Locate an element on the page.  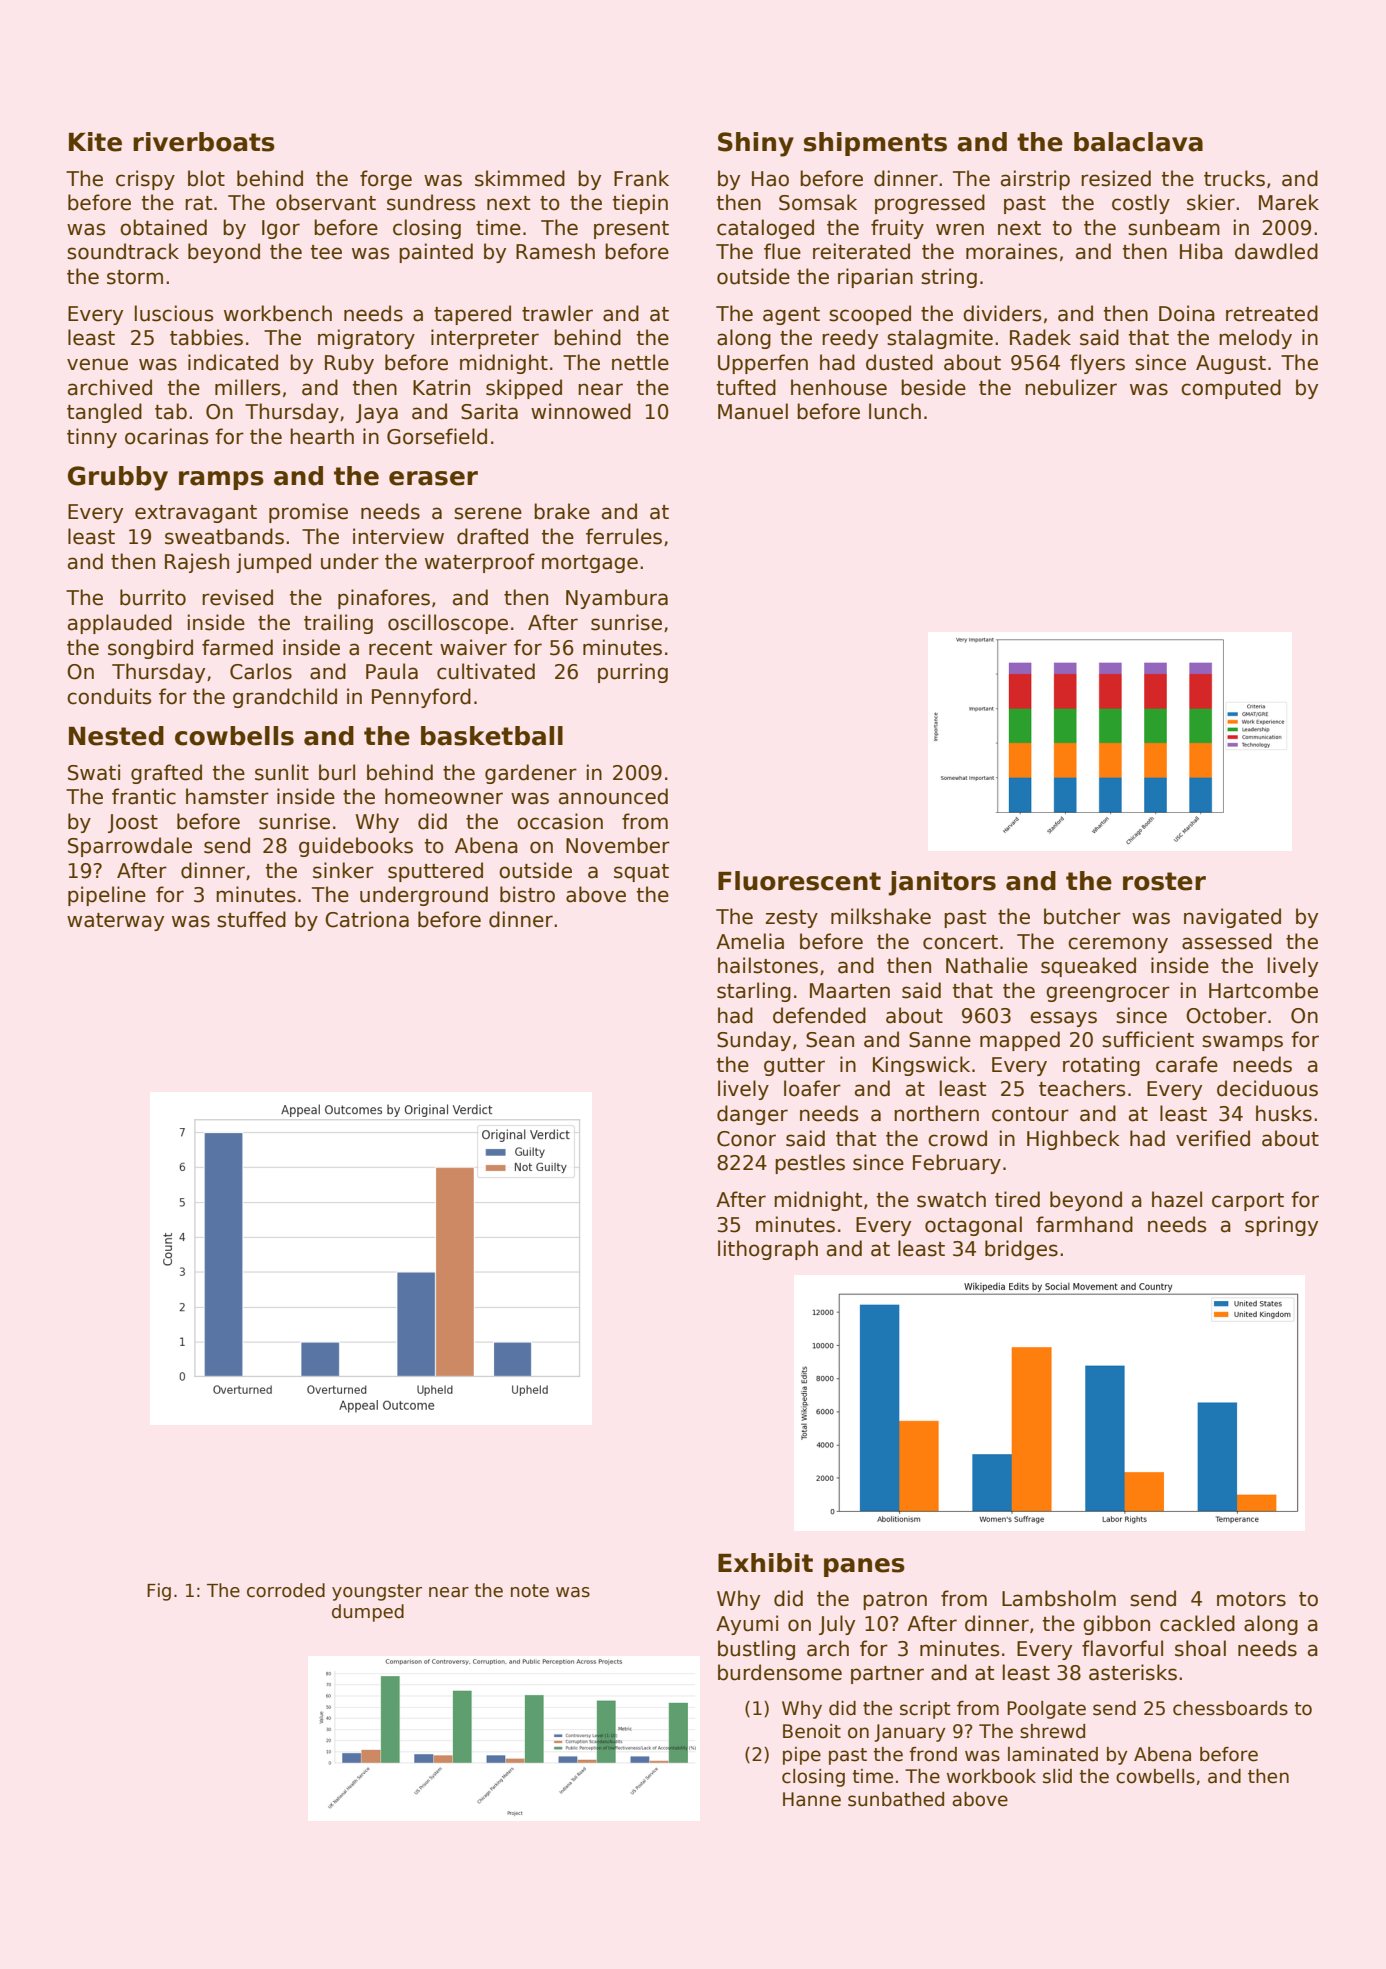
northern is located at coordinates (936, 1113).
